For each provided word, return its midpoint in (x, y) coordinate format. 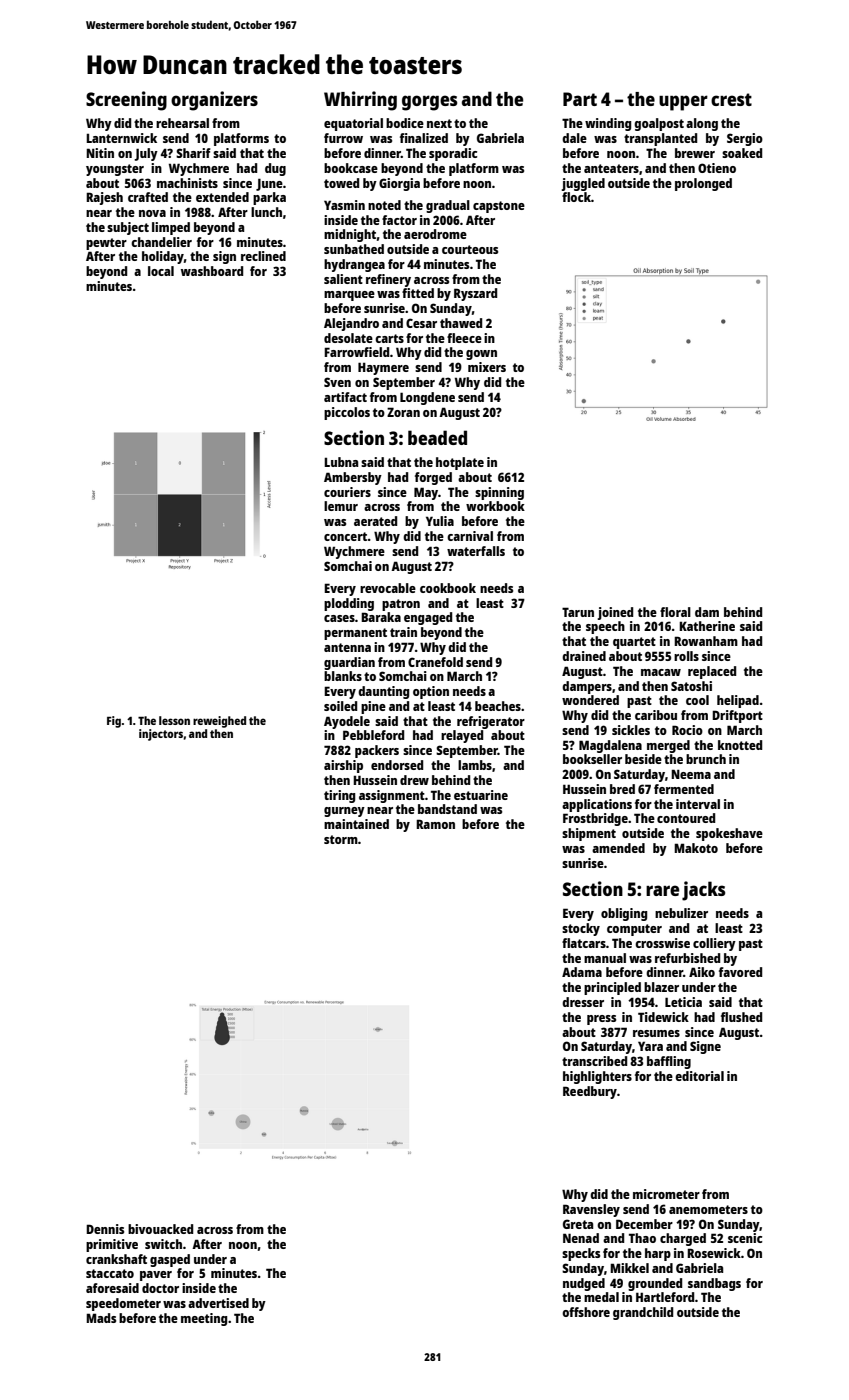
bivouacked (160, 1229)
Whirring (360, 101)
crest (731, 99)
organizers (214, 101)
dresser (583, 1002)
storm (341, 839)
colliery (714, 944)
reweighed (219, 722)
